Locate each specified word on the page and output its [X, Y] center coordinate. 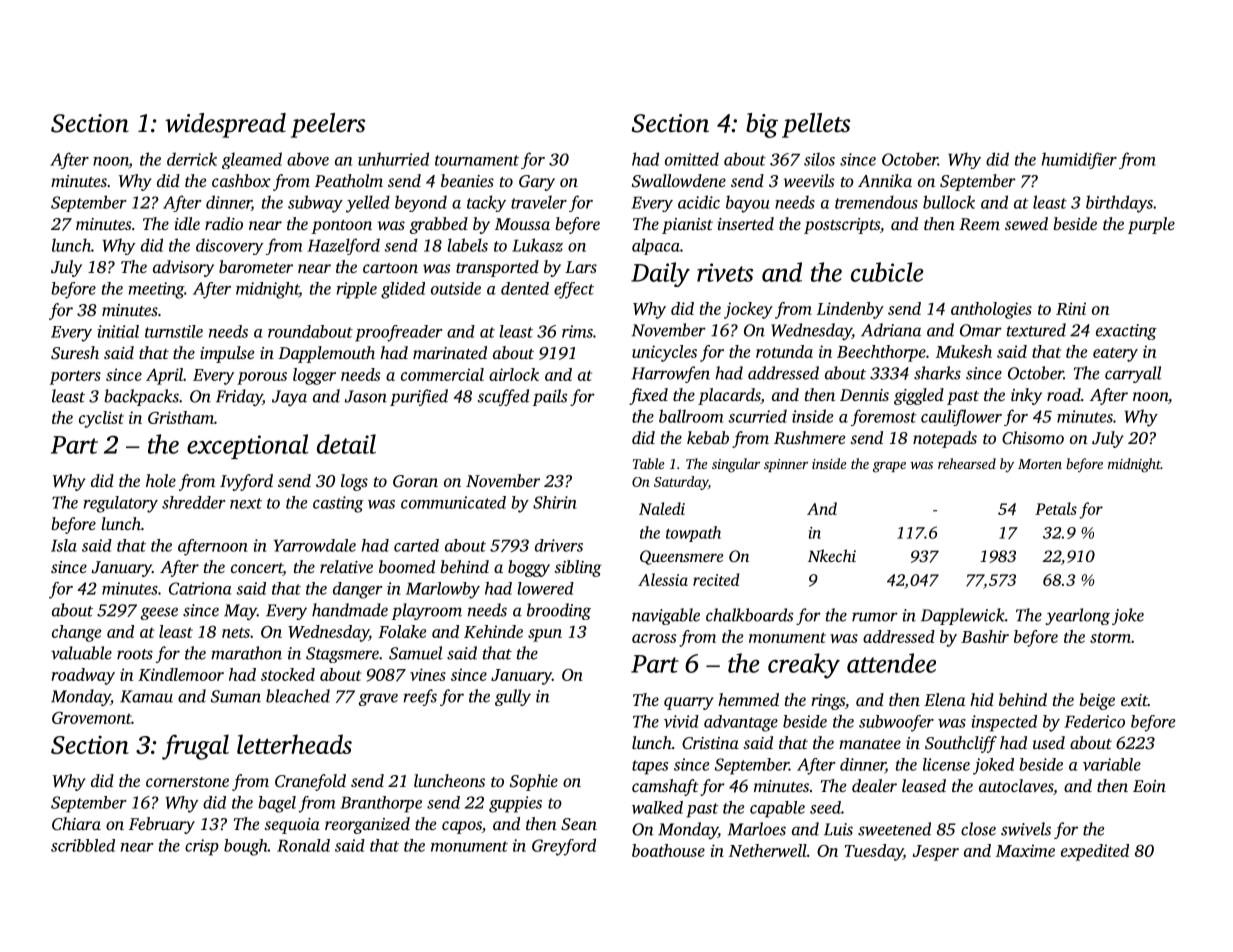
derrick [192, 159]
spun [545, 635]
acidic [699, 202]
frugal [195, 747]
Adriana [891, 330]
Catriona [200, 588]
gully [513, 697]
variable [1112, 764]
